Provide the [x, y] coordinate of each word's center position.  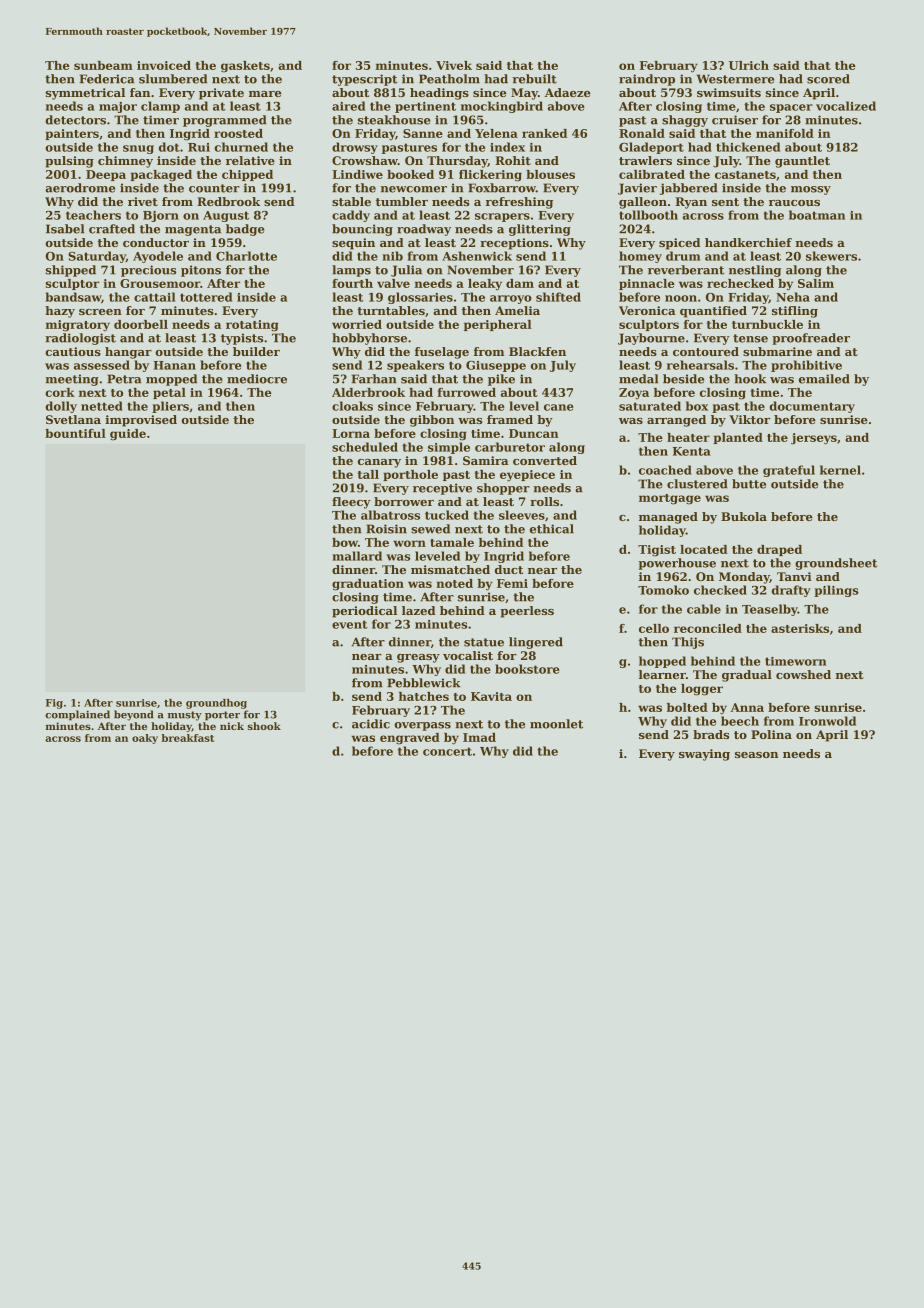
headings [439, 94]
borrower [404, 501]
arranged [676, 421]
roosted [238, 133]
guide [128, 435]
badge [245, 230]
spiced [679, 244]
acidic [371, 724]
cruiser [735, 120]
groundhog [216, 704]
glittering [540, 230]
